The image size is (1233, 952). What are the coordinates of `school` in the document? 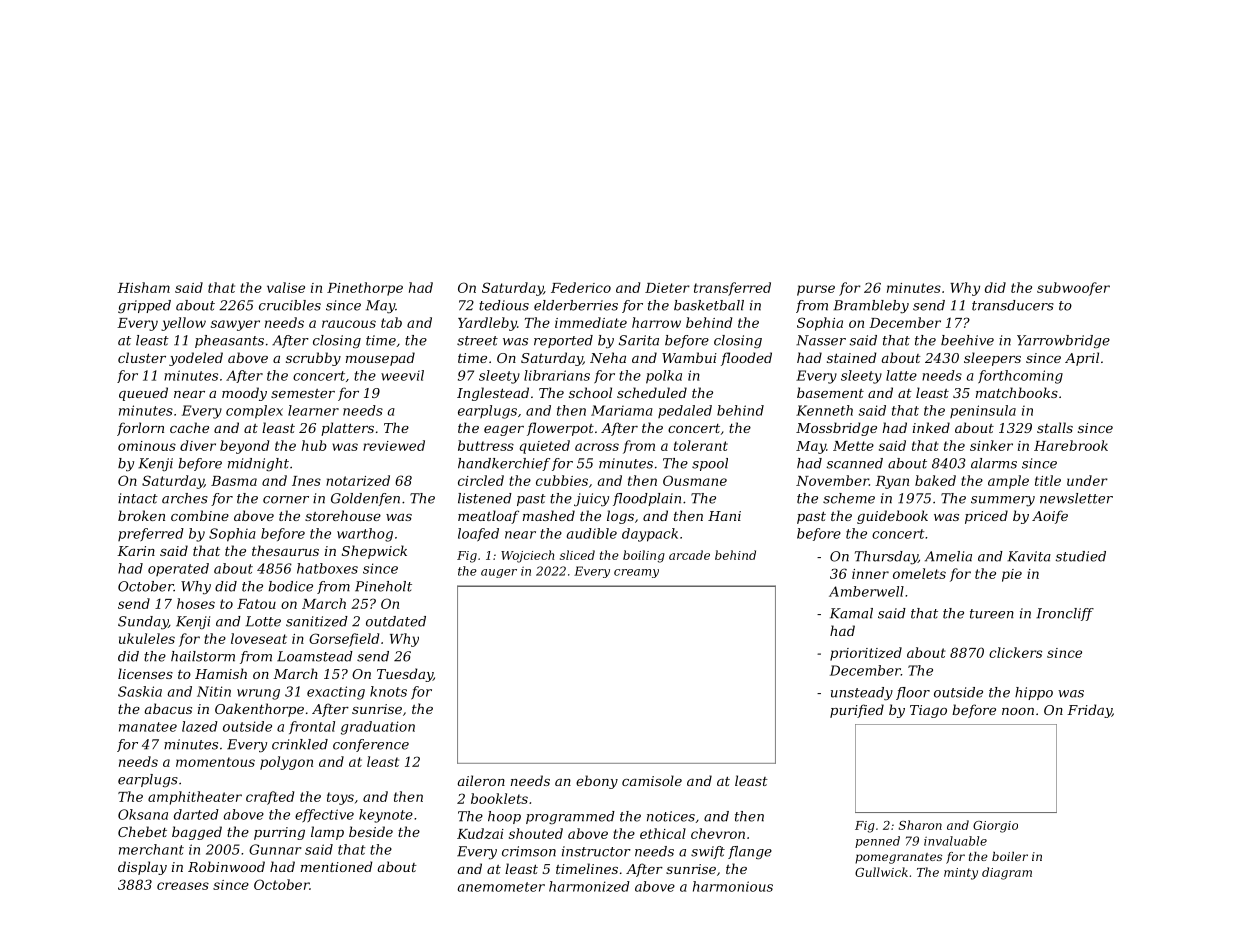 It's located at (590, 392).
